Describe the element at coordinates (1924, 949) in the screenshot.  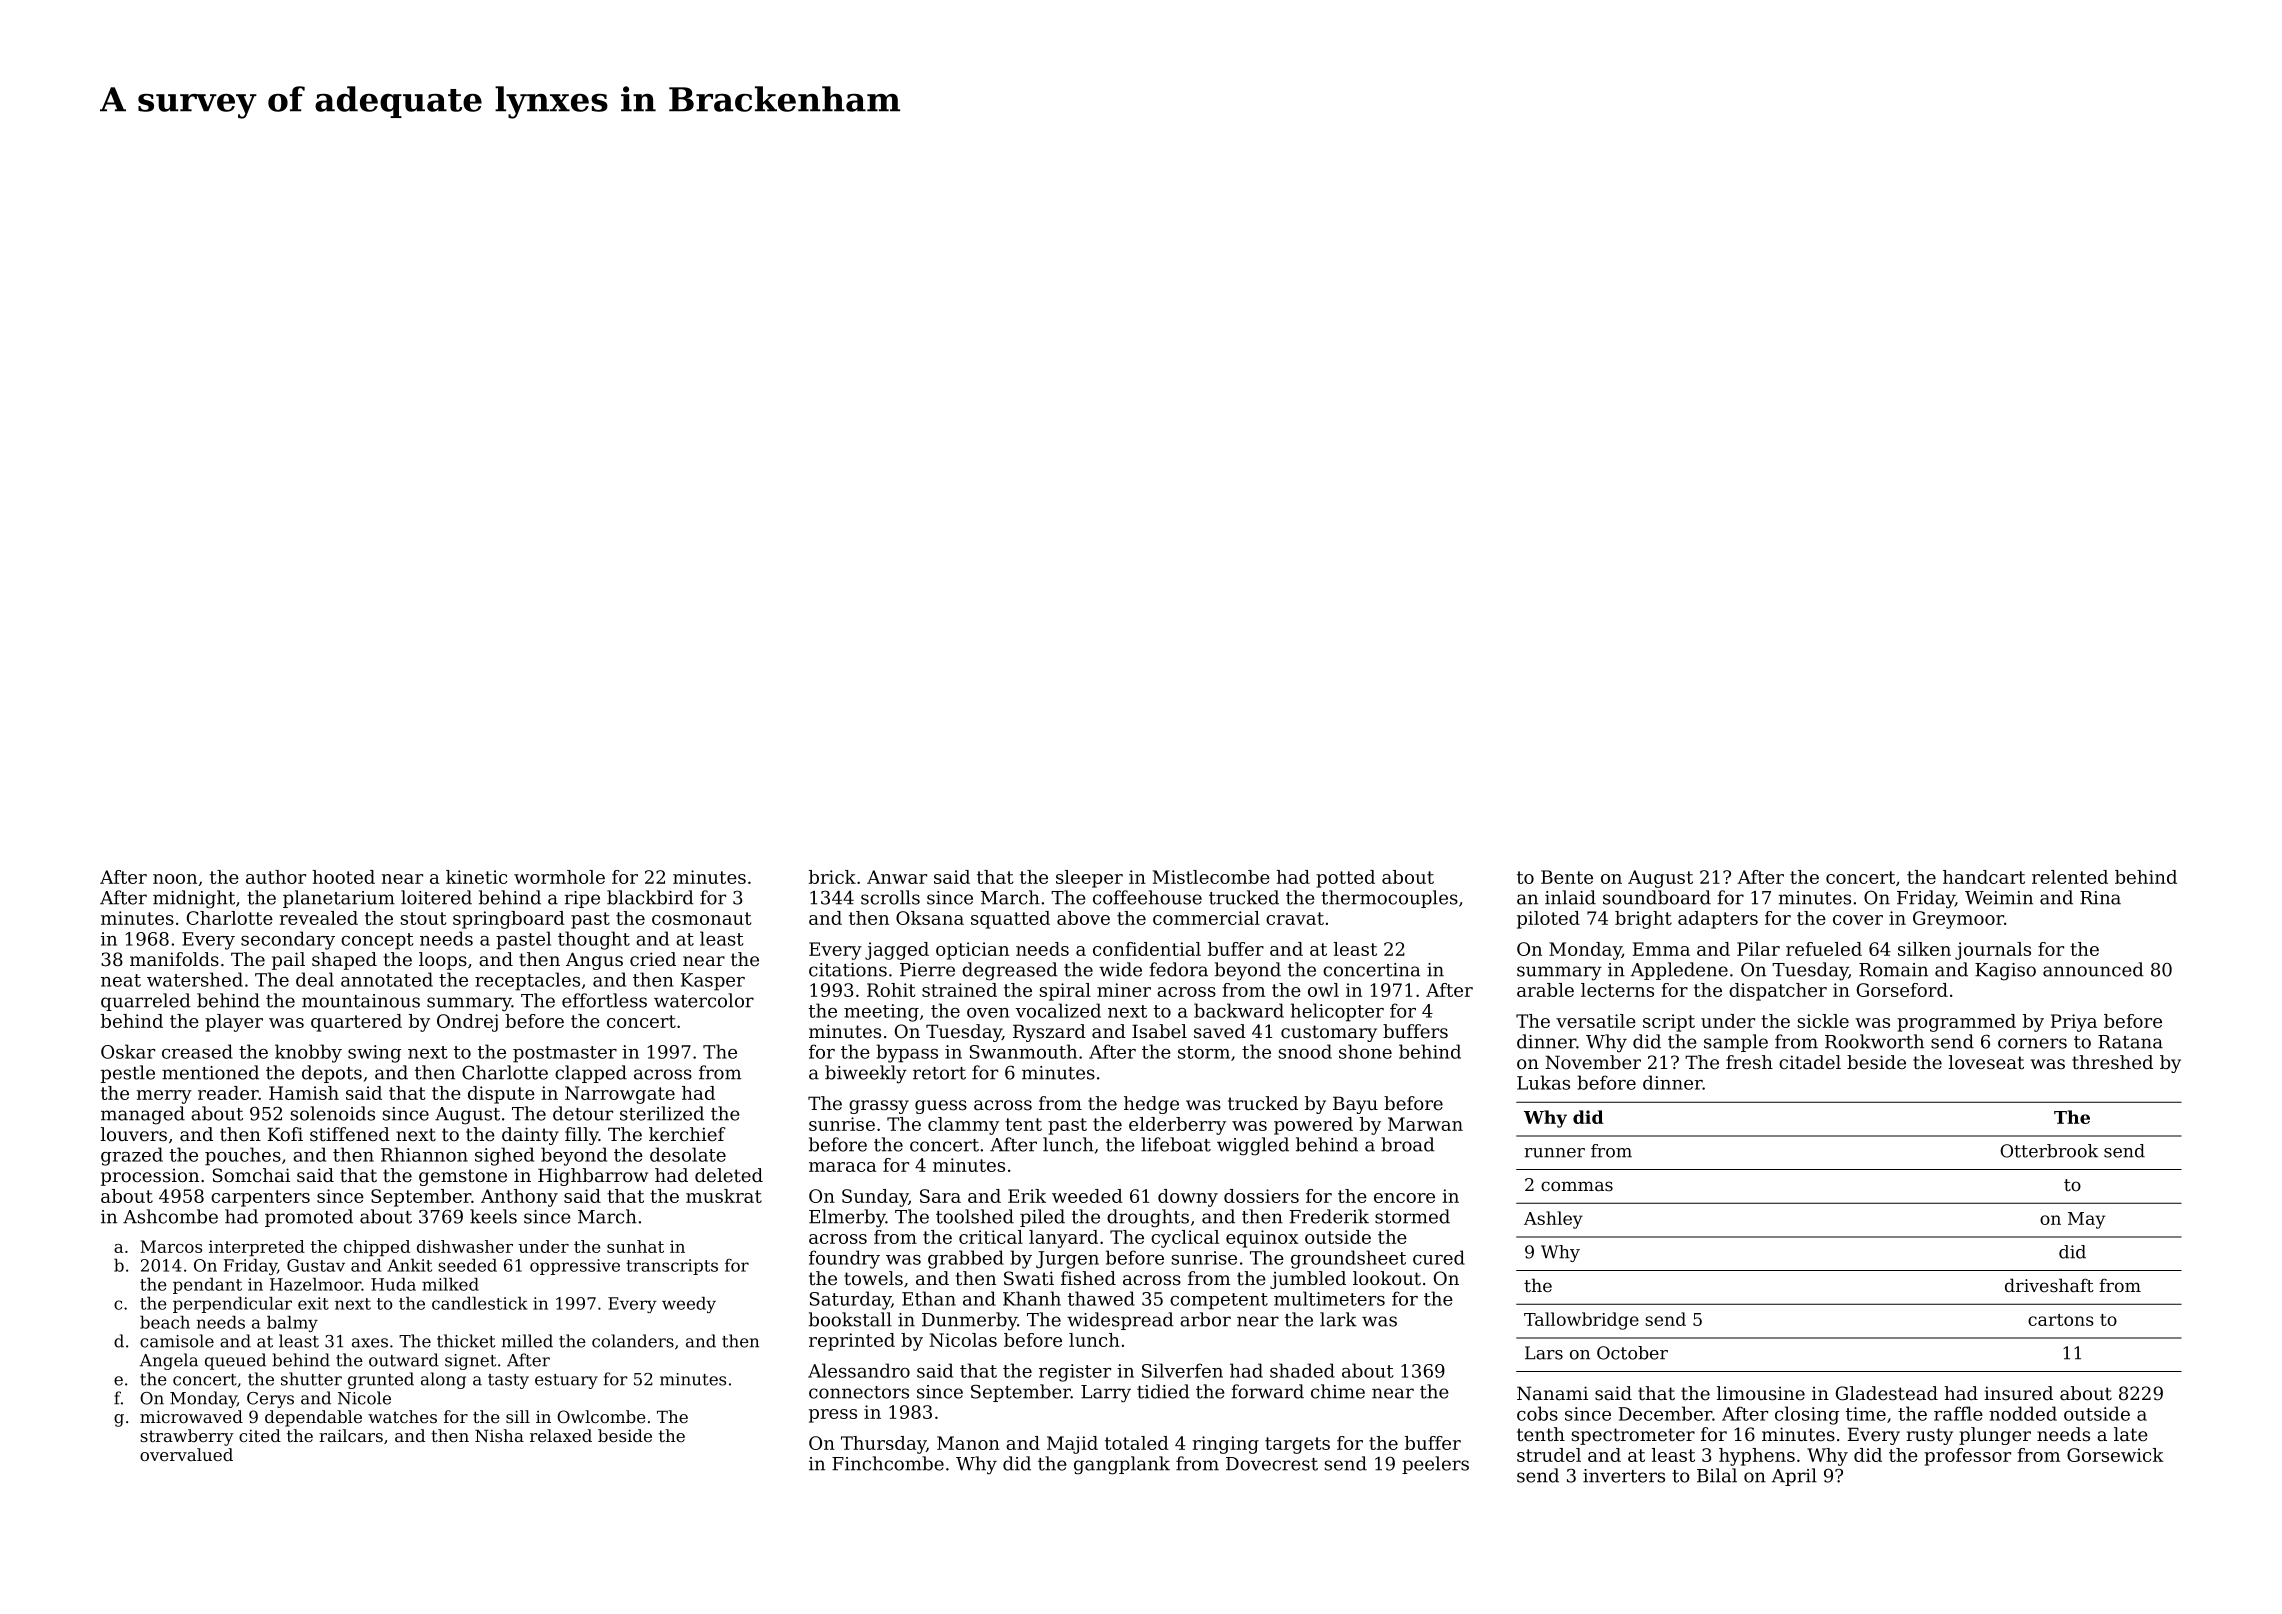
I see `silken` at that location.
